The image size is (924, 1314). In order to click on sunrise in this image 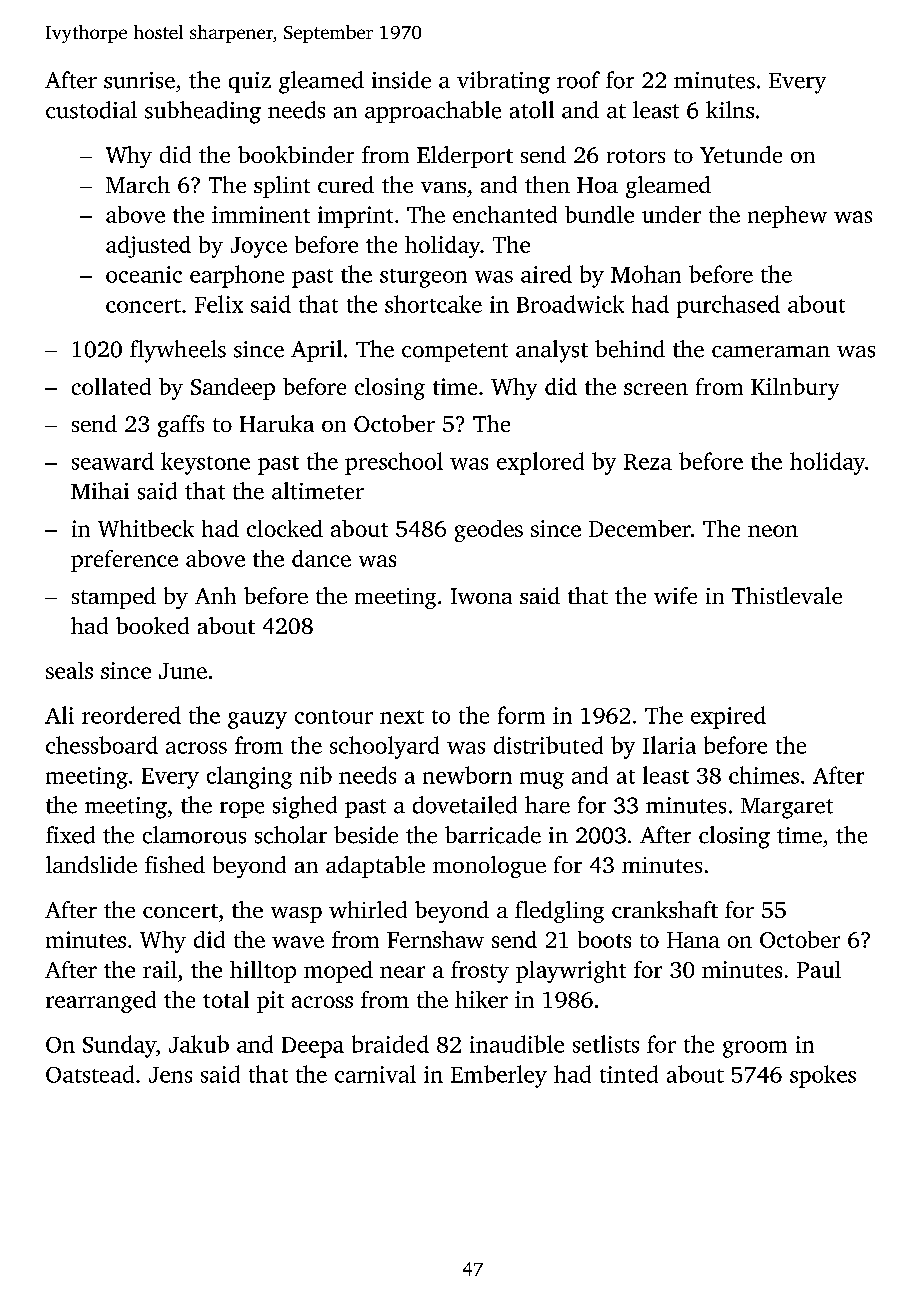, I will do `click(139, 80)`.
